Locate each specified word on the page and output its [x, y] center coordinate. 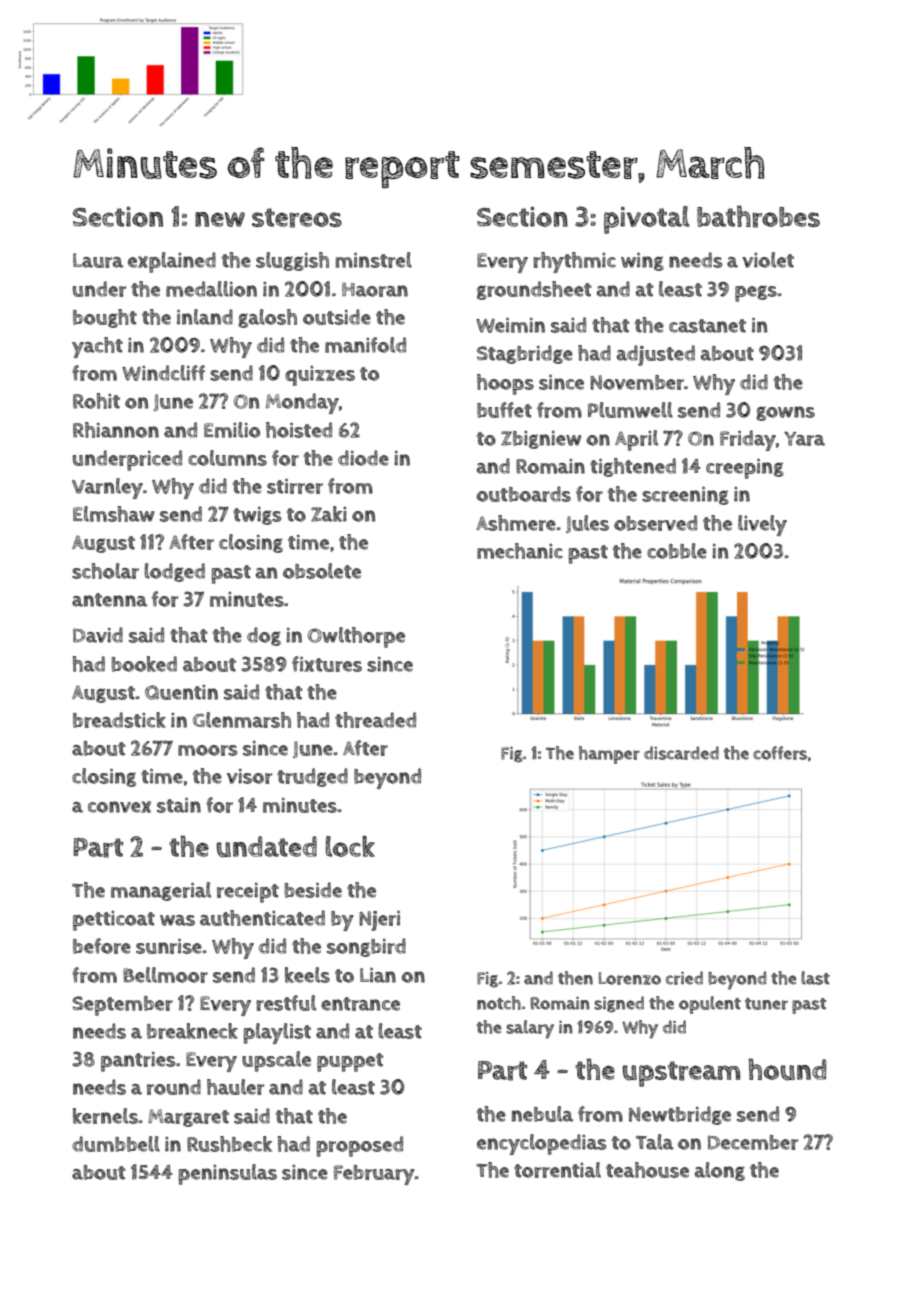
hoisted [299, 430]
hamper [609, 755]
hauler [235, 1087]
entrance [360, 1004]
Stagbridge [525, 354]
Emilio [232, 430]
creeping [745, 469]
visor [249, 776]
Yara [804, 438]
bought [105, 318]
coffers [780, 753]
